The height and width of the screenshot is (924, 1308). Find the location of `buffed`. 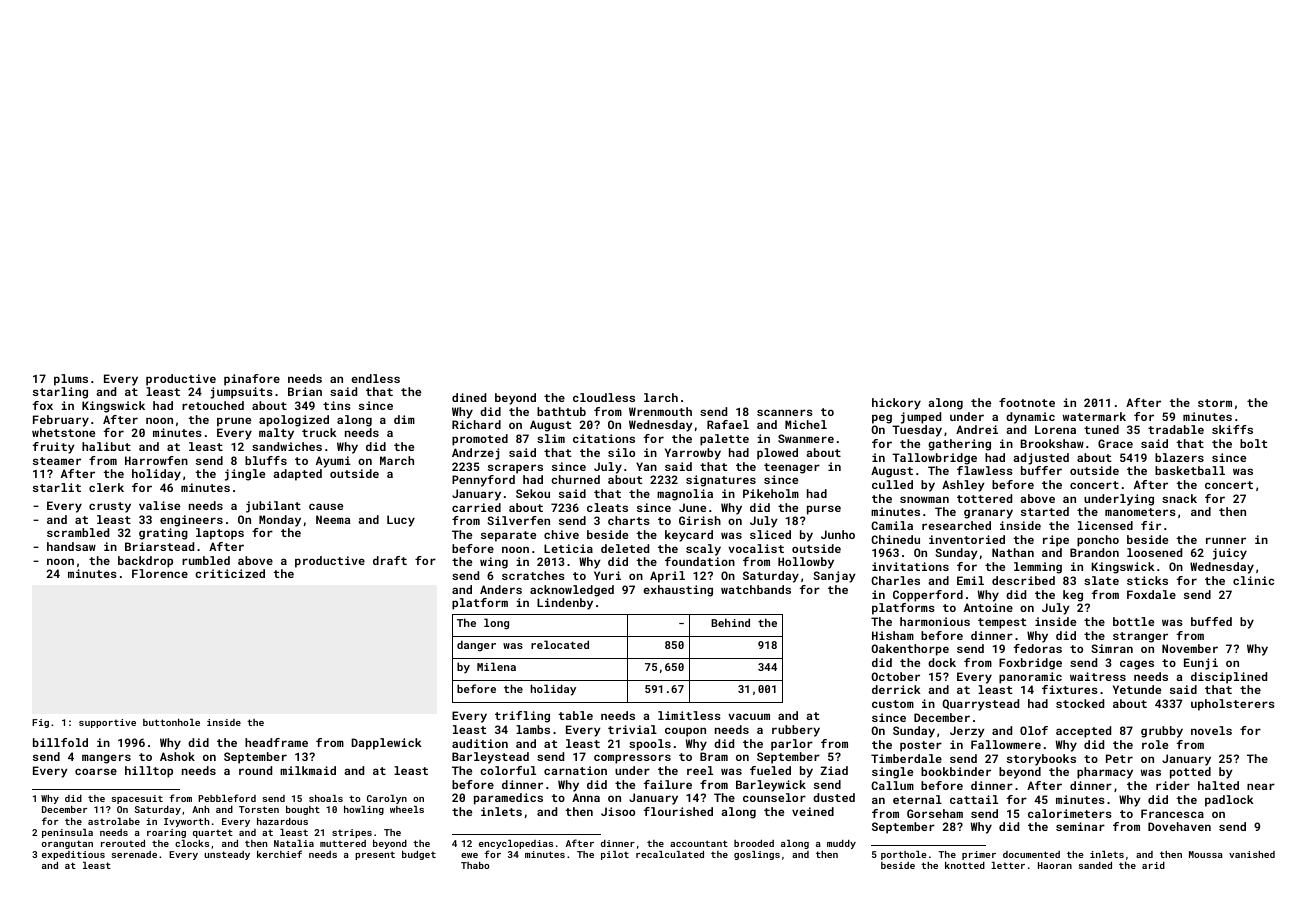

buffed is located at coordinates (1211, 621).
